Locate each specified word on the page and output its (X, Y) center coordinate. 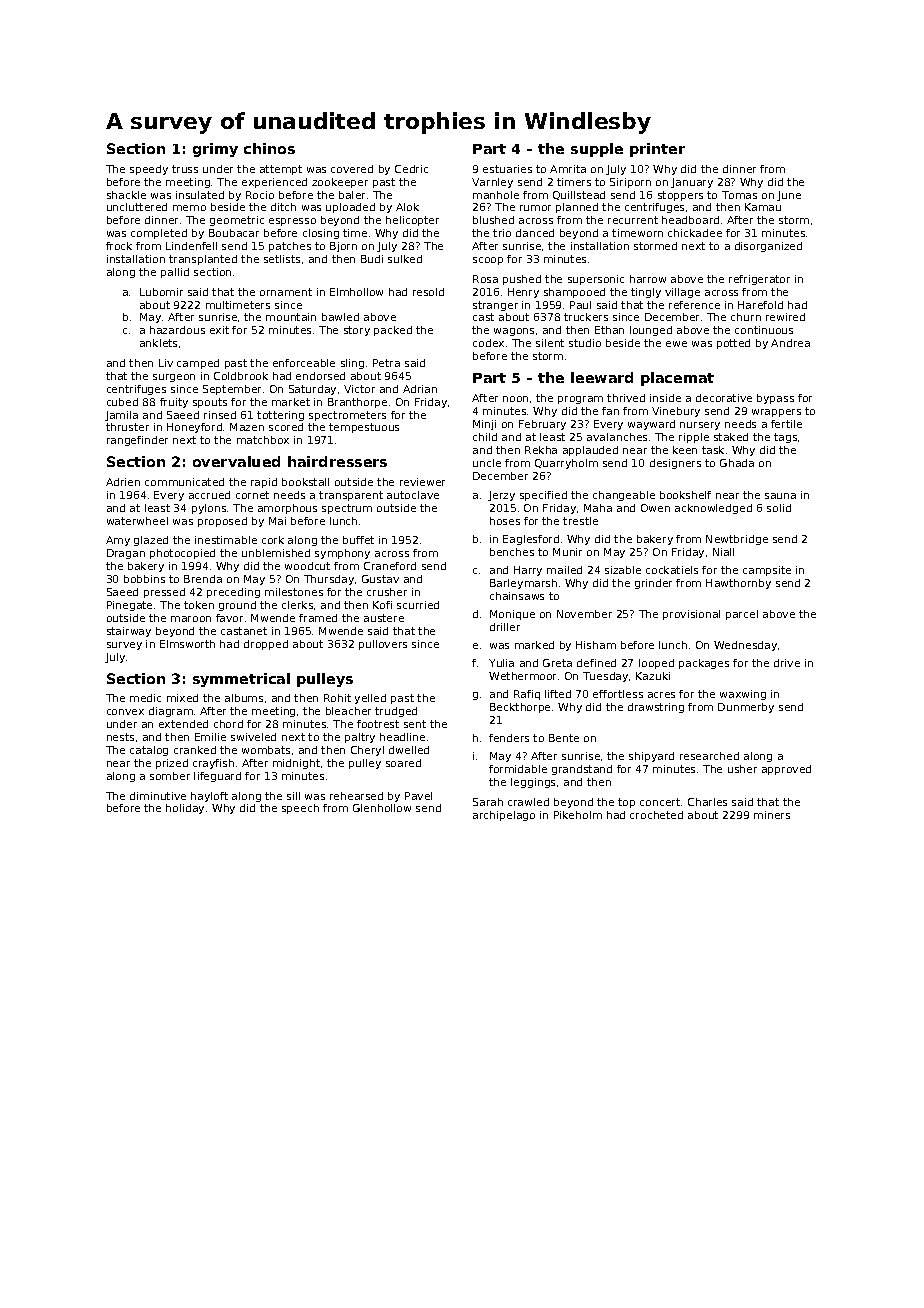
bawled (340, 317)
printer (657, 150)
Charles (707, 802)
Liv (166, 363)
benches (512, 552)
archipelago (504, 816)
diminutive (158, 796)
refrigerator (759, 280)
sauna (780, 496)
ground (237, 606)
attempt (281, 170)
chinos (269, 148)
